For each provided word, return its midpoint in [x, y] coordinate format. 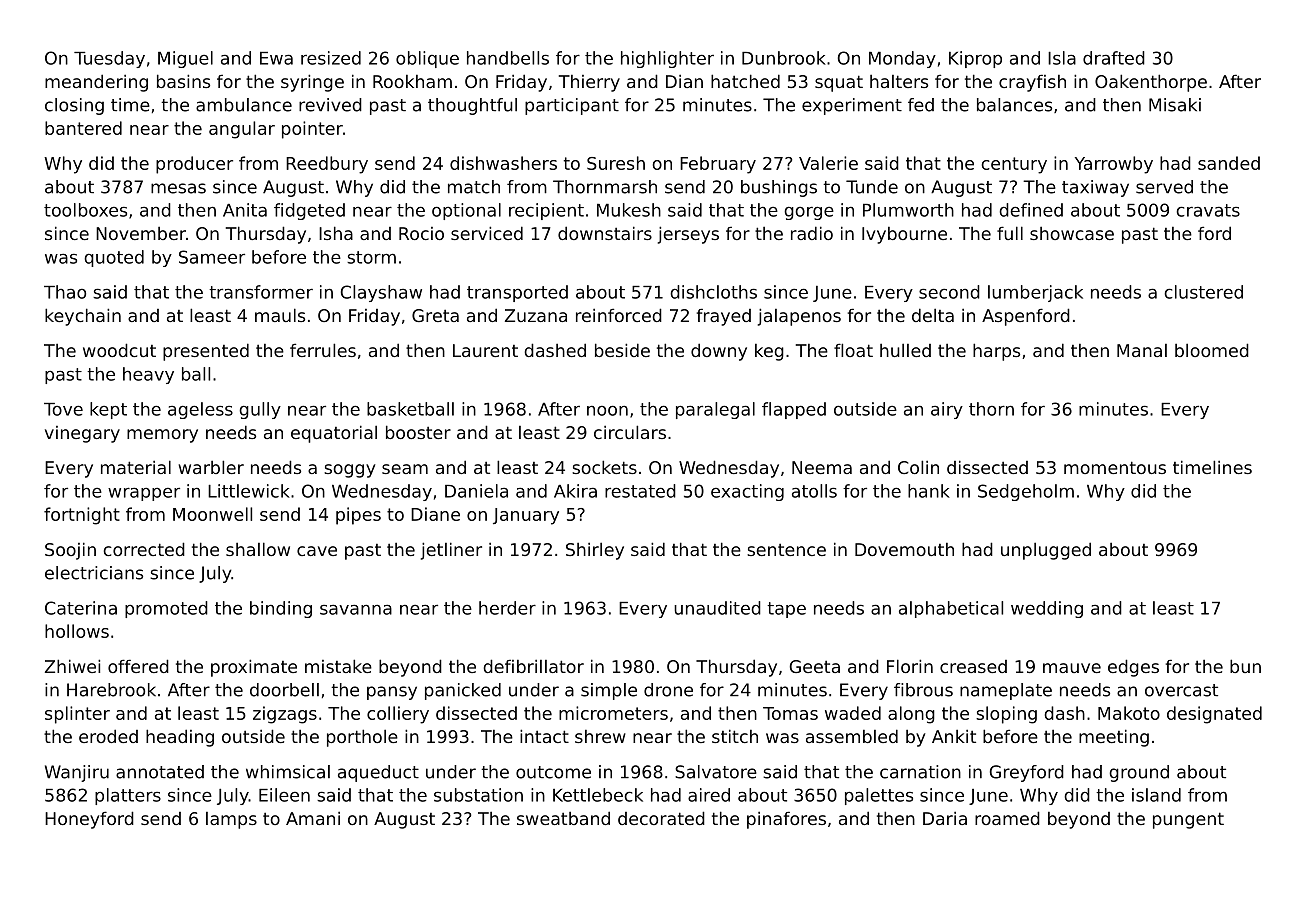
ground [1139, 773]
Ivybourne [904, 235]
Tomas [790, 713]
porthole [362, 738]
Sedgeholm [1026, 492]
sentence [786, 549]
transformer [261, 292]
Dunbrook [784, 58]
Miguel [185, 59]
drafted [1114, 58]
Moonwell [212, 514]
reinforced [619, 315]
